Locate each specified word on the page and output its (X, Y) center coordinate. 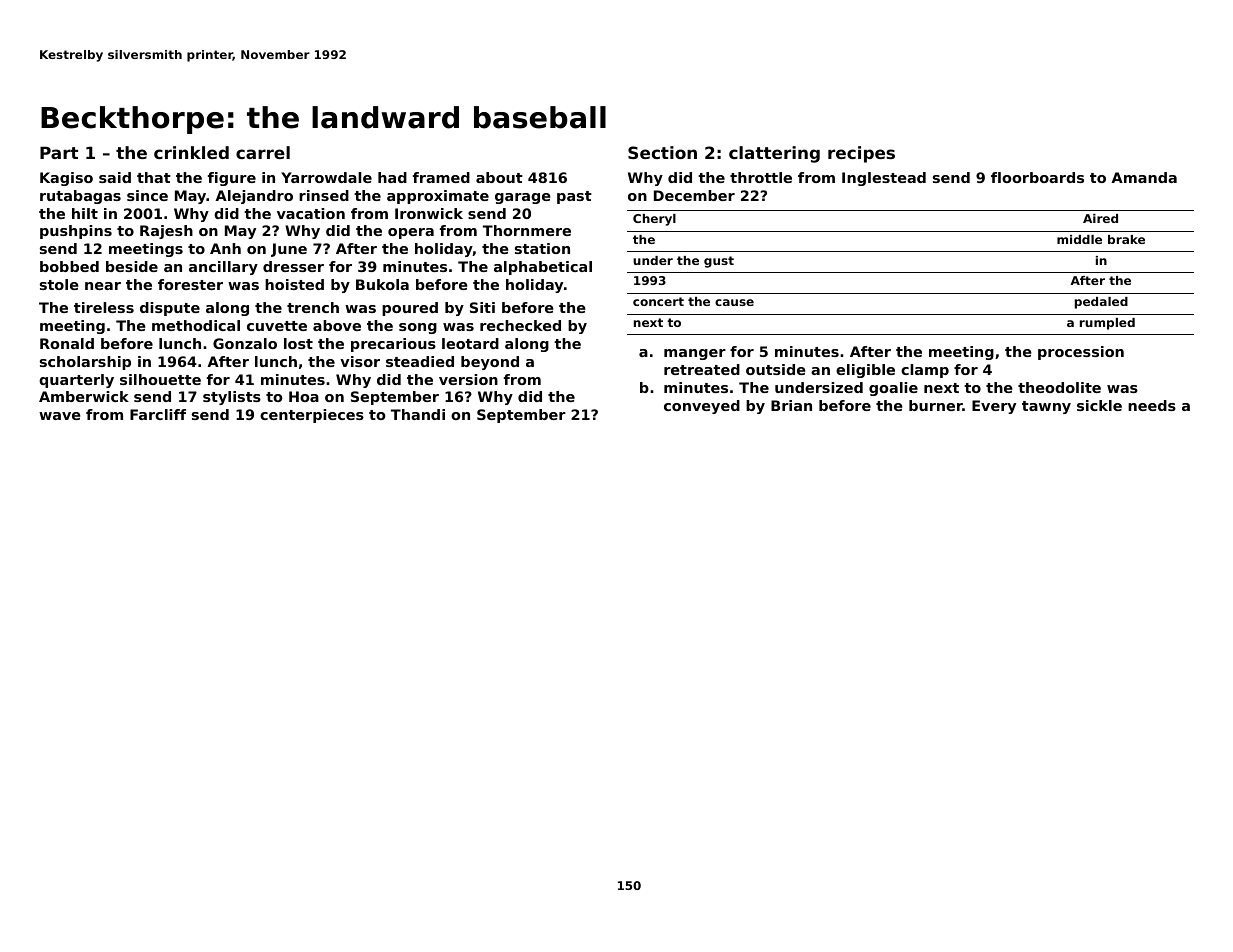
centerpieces (312, 416)
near (103, 286)
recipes (861, 154)
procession (1081, 353)
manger (695, 354)
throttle (761, 177)
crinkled (191, 152)
